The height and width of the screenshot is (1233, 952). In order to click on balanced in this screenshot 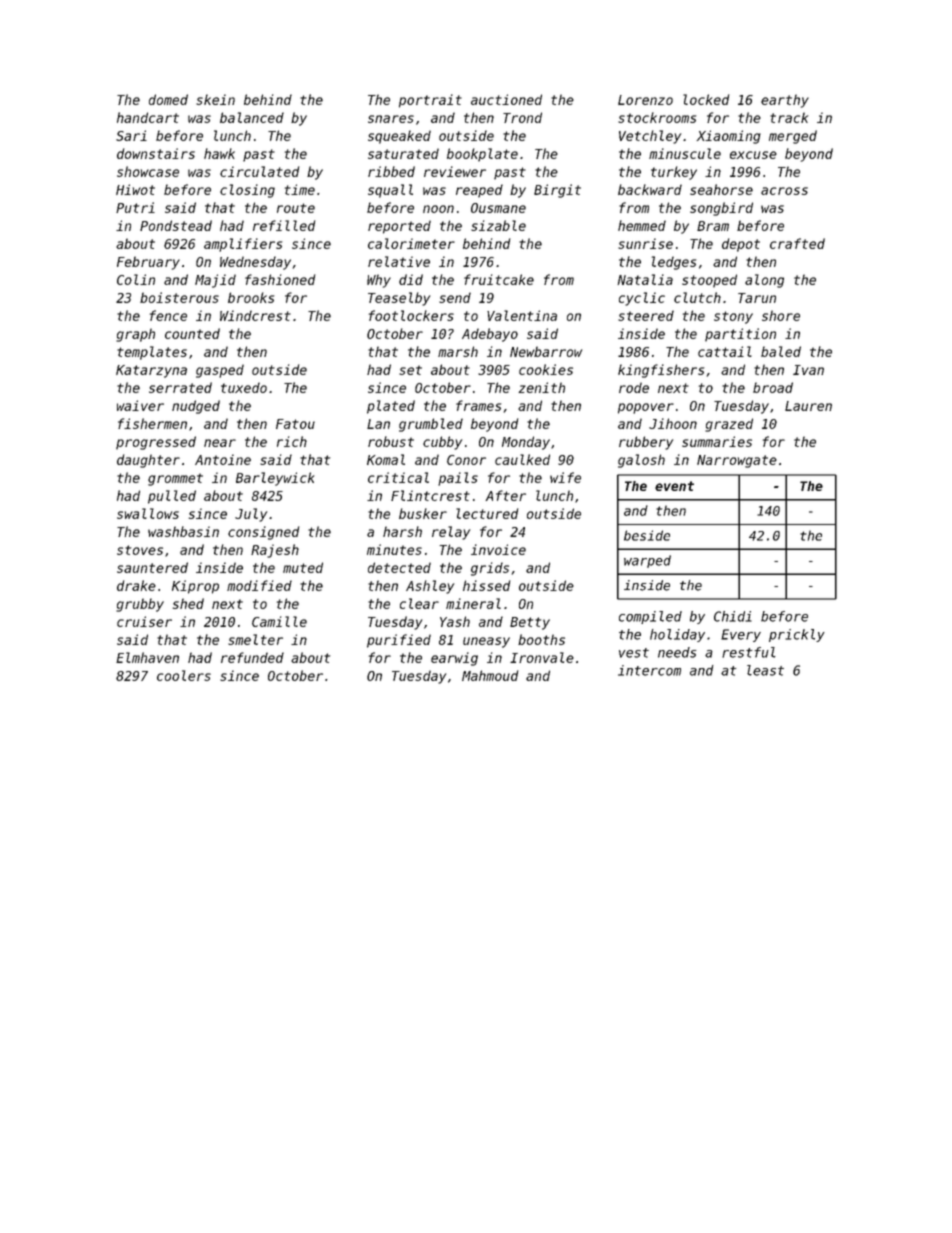, I will do `click(252, 117)`.
